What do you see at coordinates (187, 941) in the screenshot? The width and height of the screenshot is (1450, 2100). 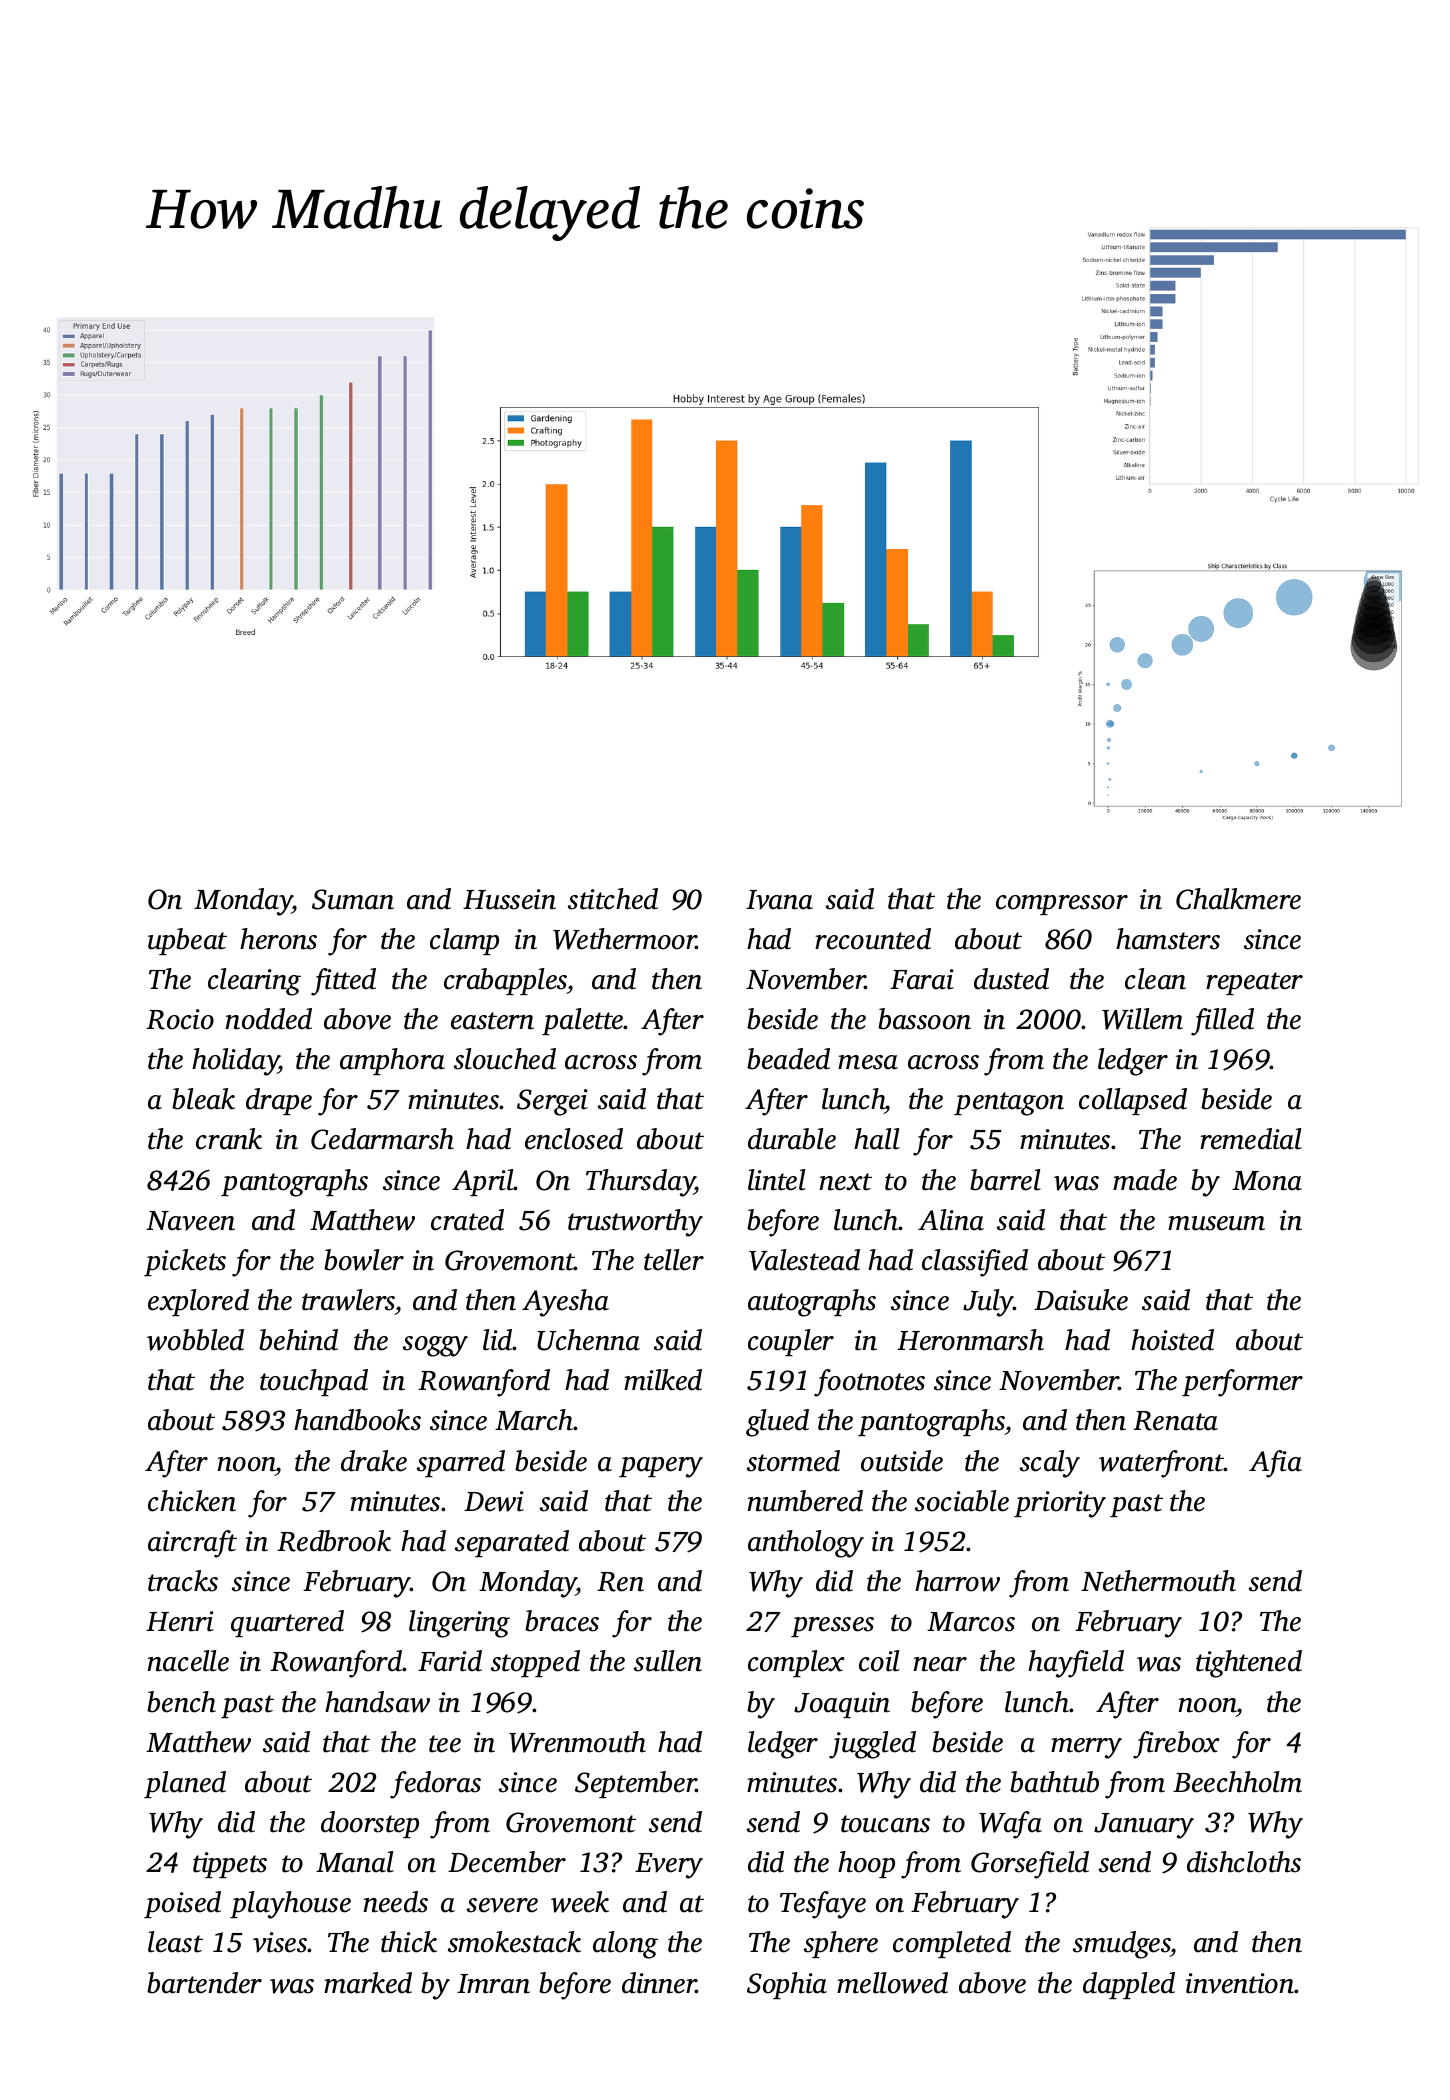 I see `upbeat` at bounding box center [187, 941].
